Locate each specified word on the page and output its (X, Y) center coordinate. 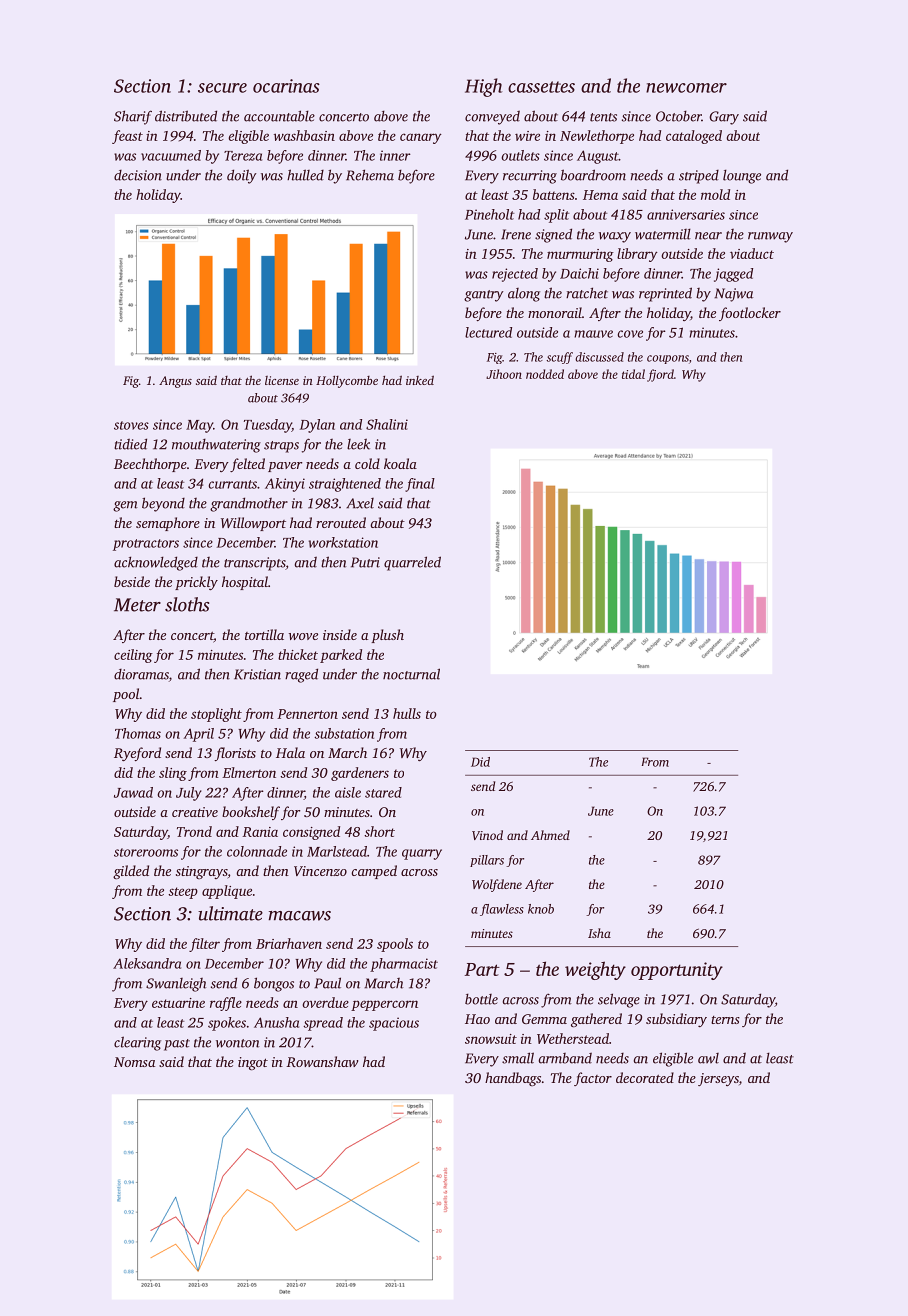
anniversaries (686, 214)
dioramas (141, 675)
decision (138, 175)
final (420, 485)
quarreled (412, 563)
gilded (131, 872)
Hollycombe (347, 381)
